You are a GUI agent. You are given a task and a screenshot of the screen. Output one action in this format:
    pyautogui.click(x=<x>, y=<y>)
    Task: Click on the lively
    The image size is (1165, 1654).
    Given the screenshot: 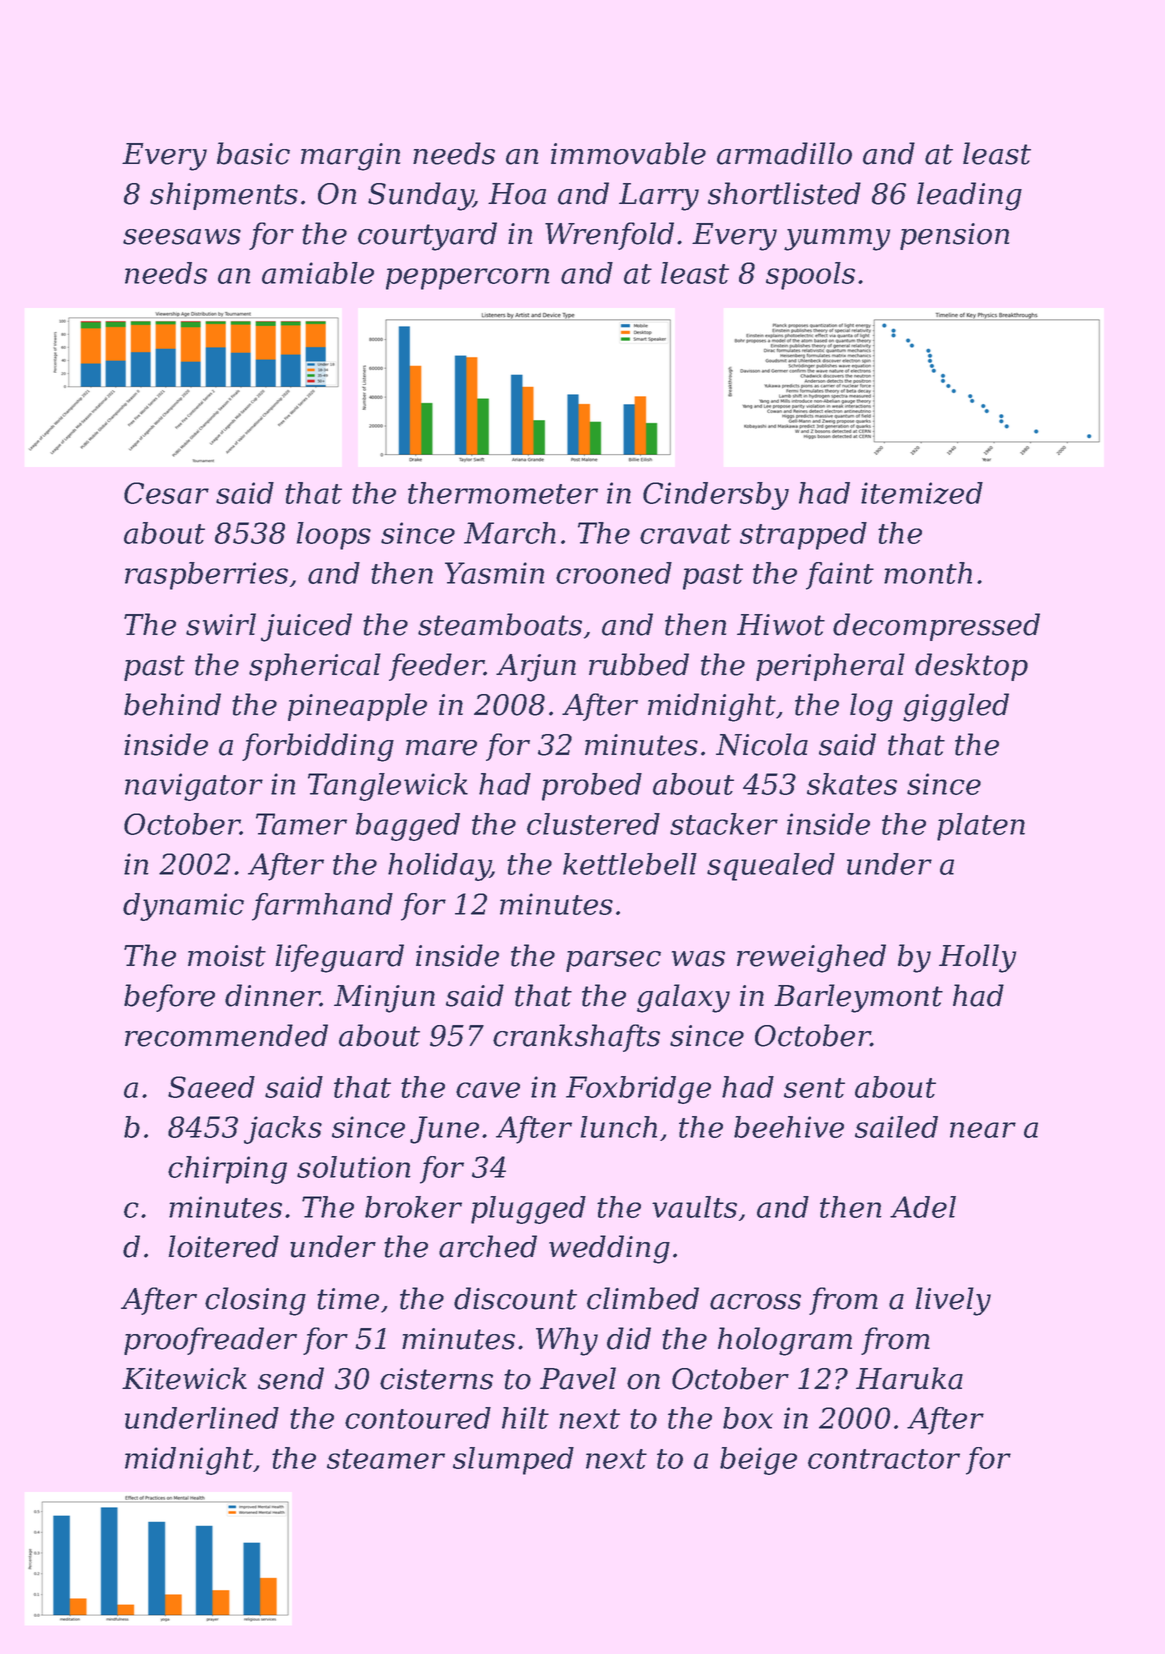 What is the action you would take?
    pyautogui.click(x=953, y=1301)
